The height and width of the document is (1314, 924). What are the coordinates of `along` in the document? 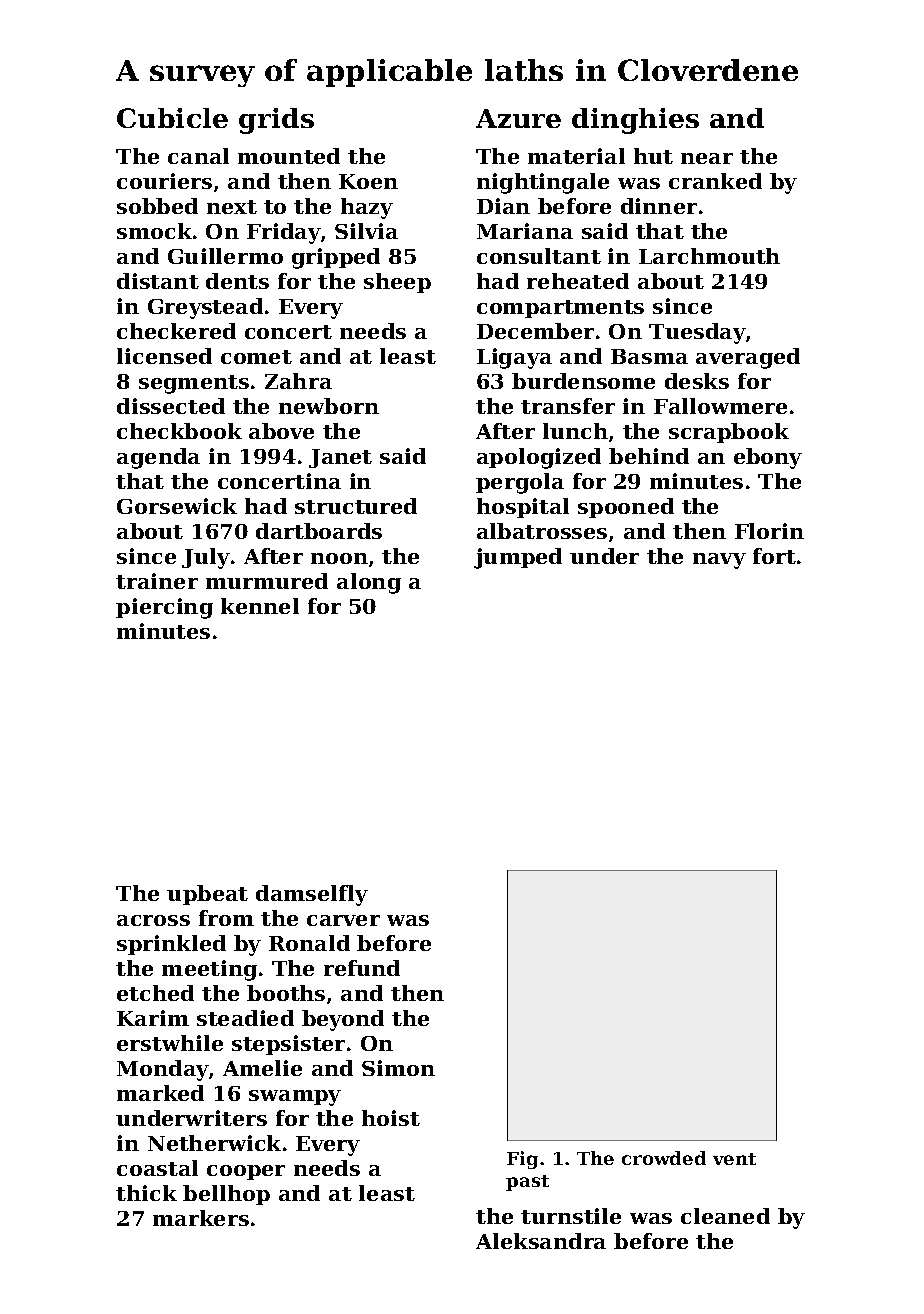 It's located at (369, 583).
